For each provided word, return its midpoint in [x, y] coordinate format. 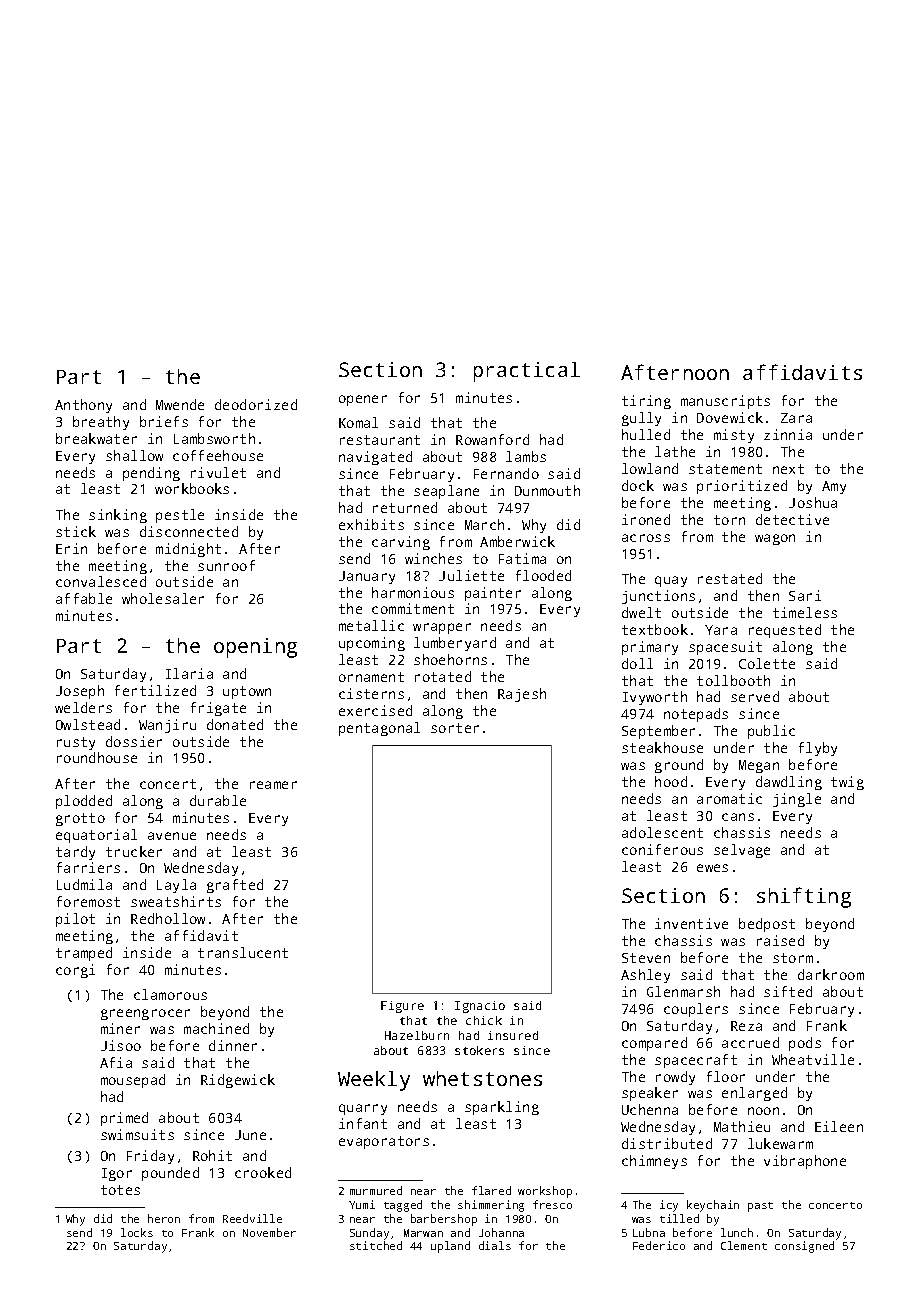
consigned [804, 1247]
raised [780, 940]
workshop [545, 1192]
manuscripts [725, 402]
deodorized [256, 404]
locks [137, 1232]
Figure [402, 1007]
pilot [75, 920]
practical [527, 372]
